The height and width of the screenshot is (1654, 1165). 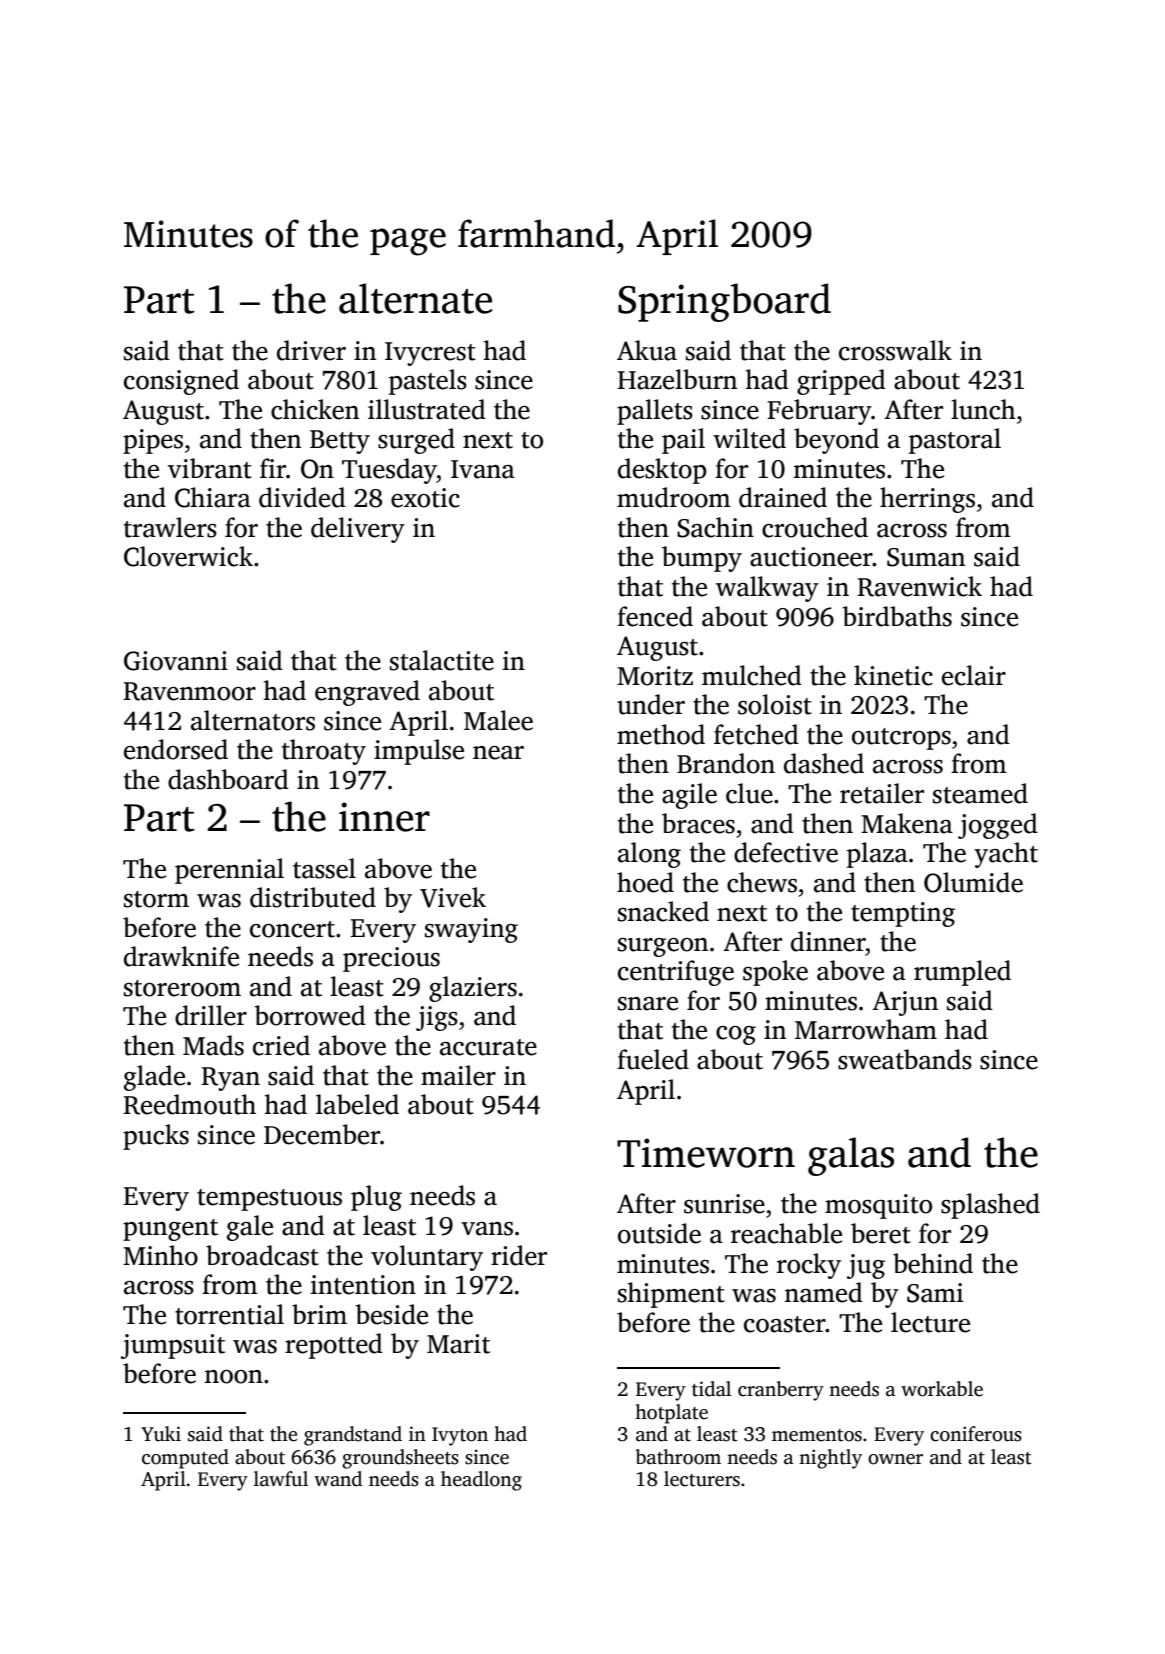 What do you see at coordinates (181, 382) in the screenshot?
I see `consigned` at bounding box center [181, 382].
